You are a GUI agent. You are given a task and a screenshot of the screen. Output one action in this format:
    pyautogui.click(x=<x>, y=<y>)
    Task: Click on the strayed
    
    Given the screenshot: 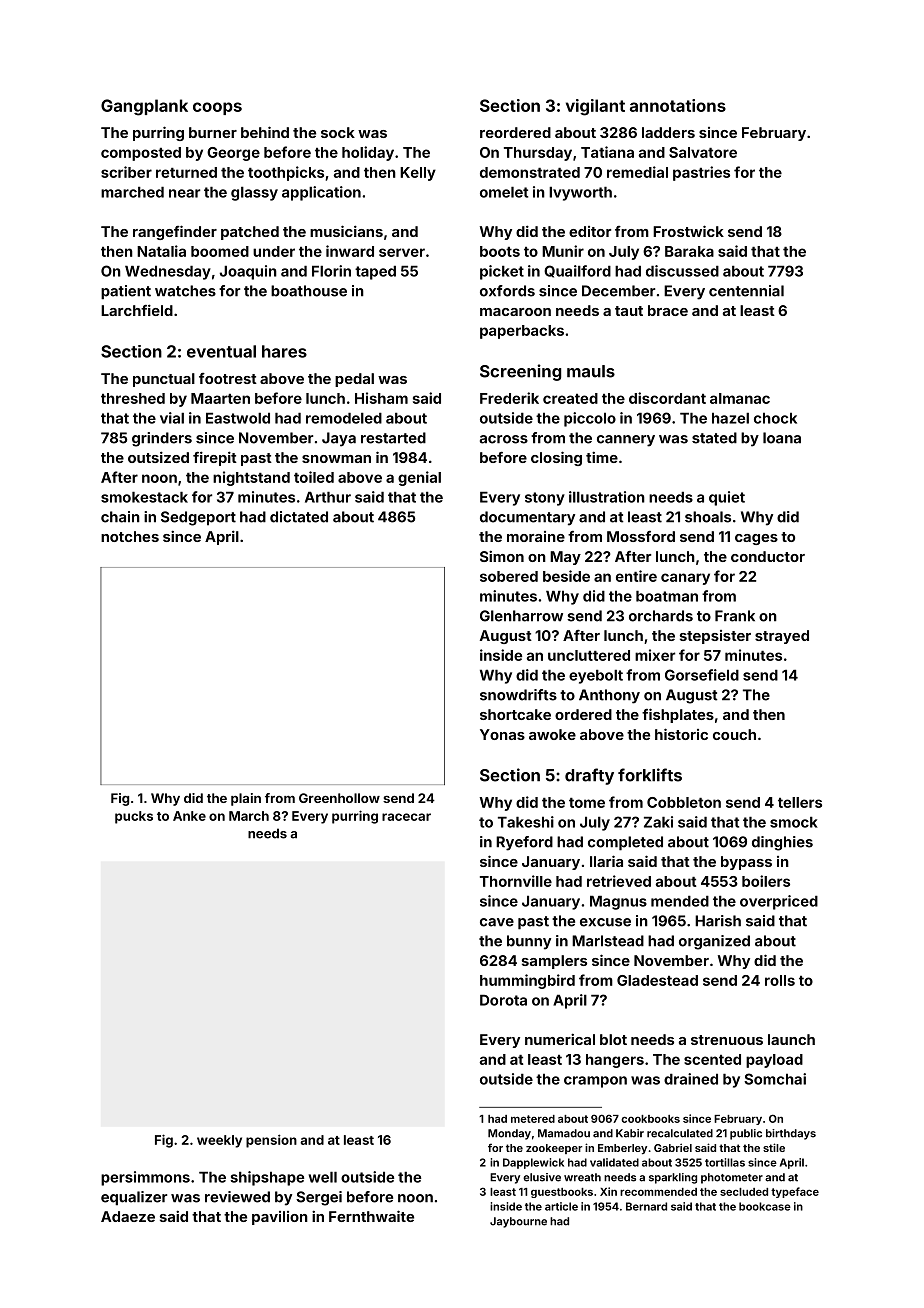 What is the action you would take?
    pyautogui.click(x=782, y=637)
